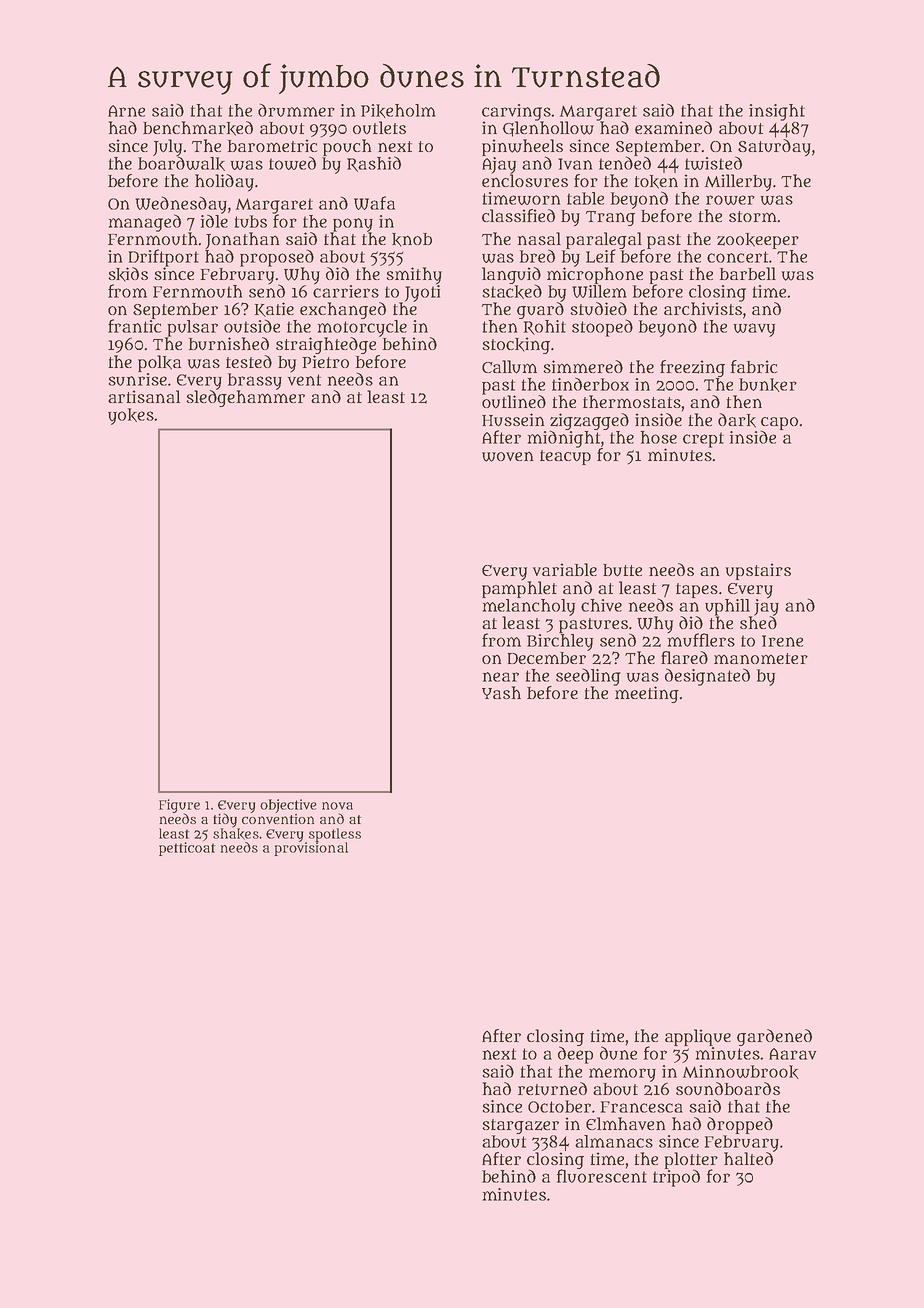 This image has height=1308, width=924. What do you see at coordinates (698, 1037) in the image?
I see `applique` at bounding box center [698, 1037].
